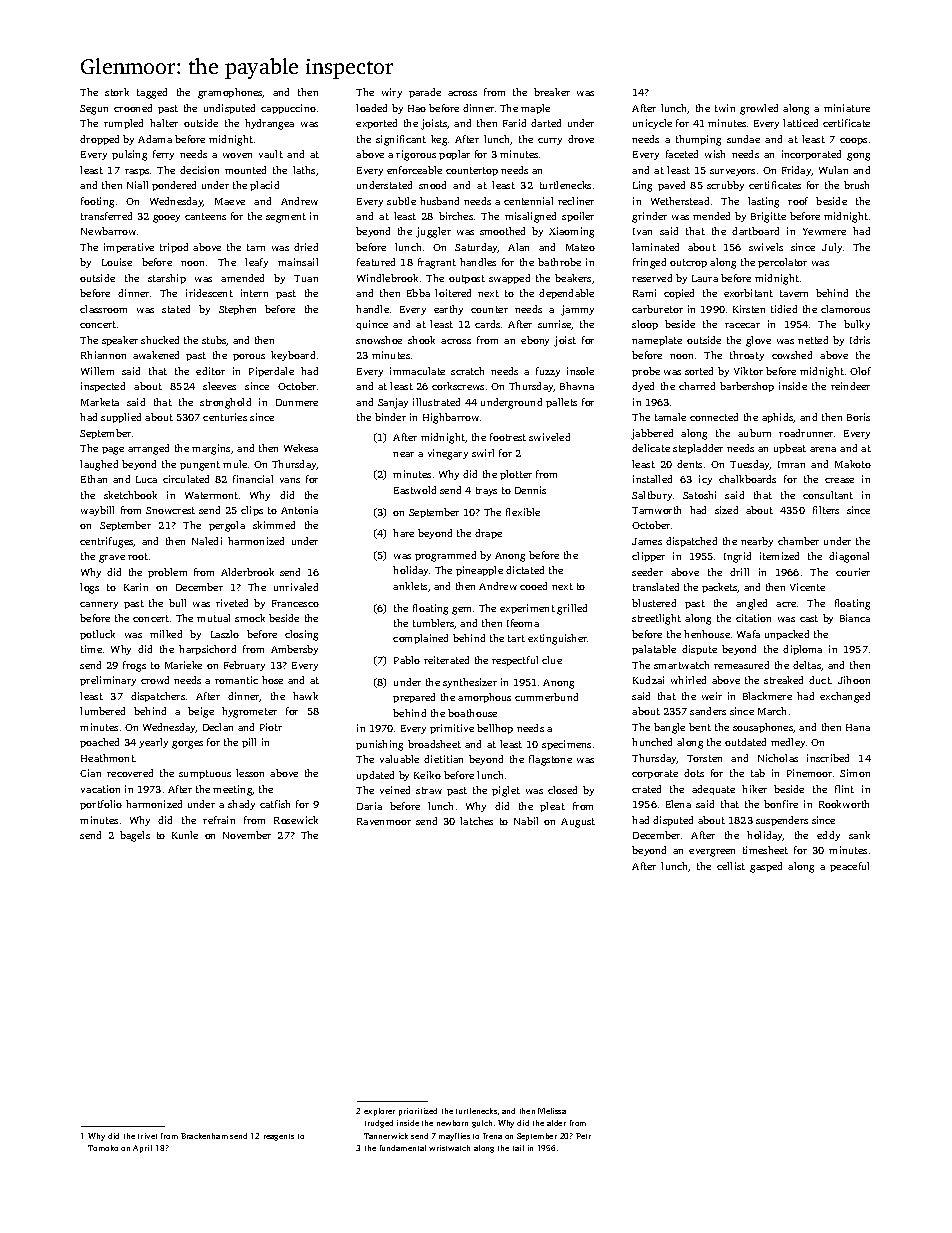  What do you see at coordinates (142, 1149) in the image?
I see `April` at bounding box center [142, 1149].
